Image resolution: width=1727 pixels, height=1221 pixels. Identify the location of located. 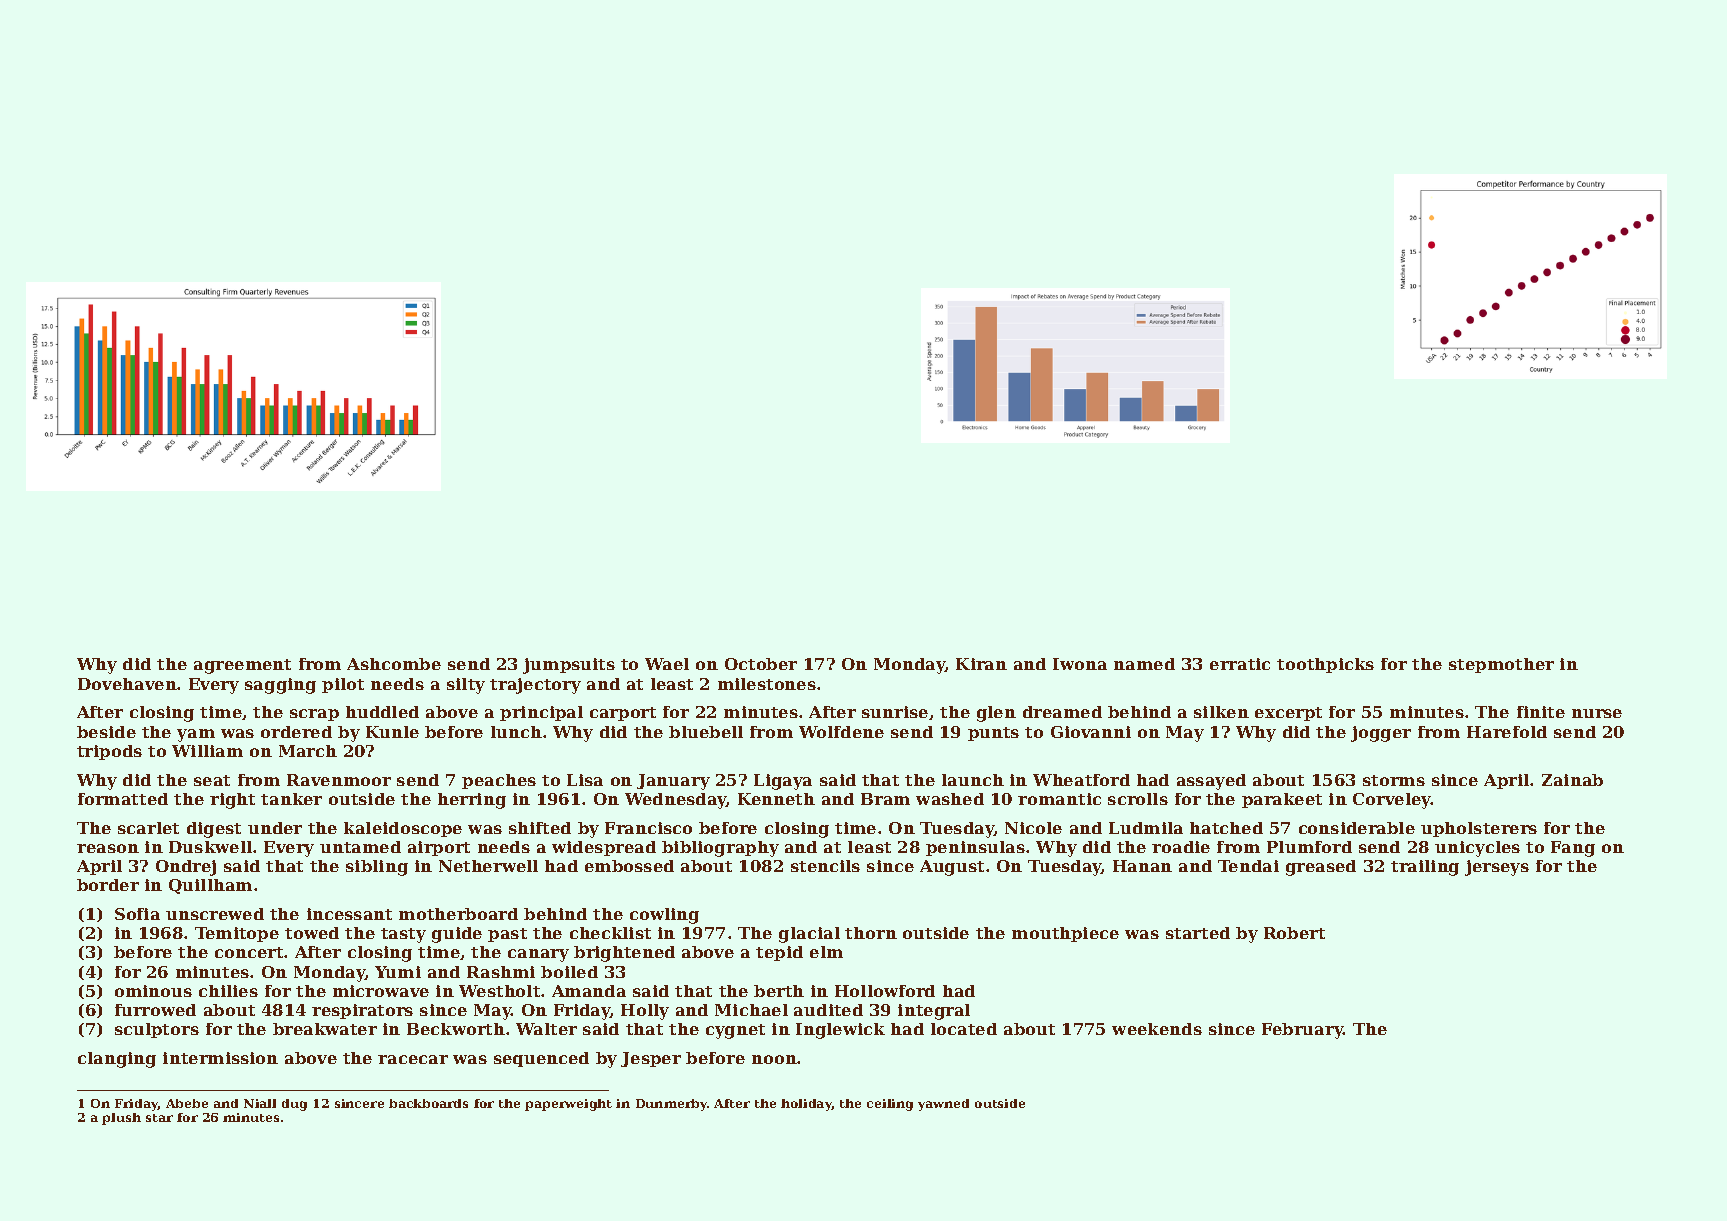
(964, 1029).
